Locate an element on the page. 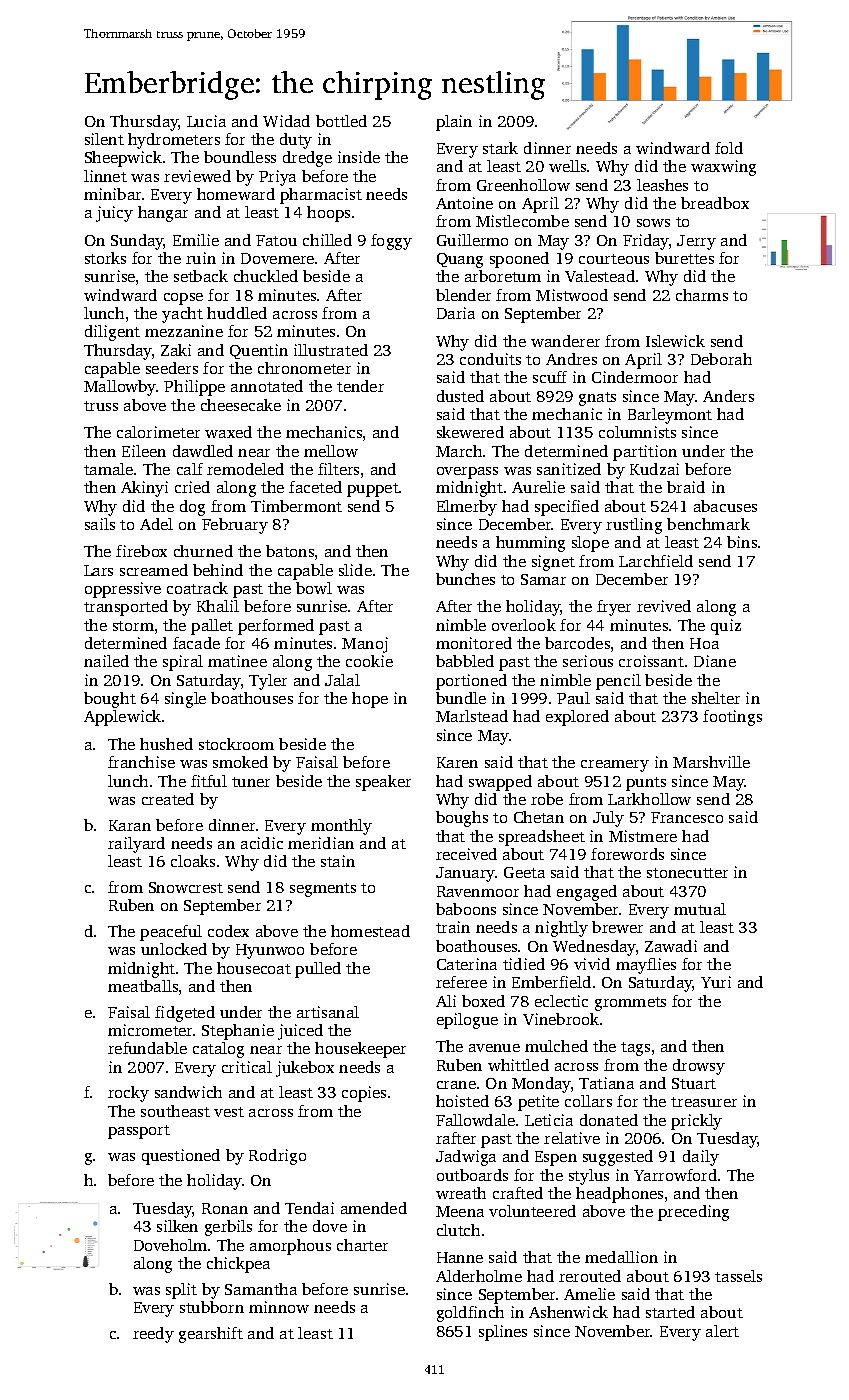  abacuses is located at coordinates (725, 506).
